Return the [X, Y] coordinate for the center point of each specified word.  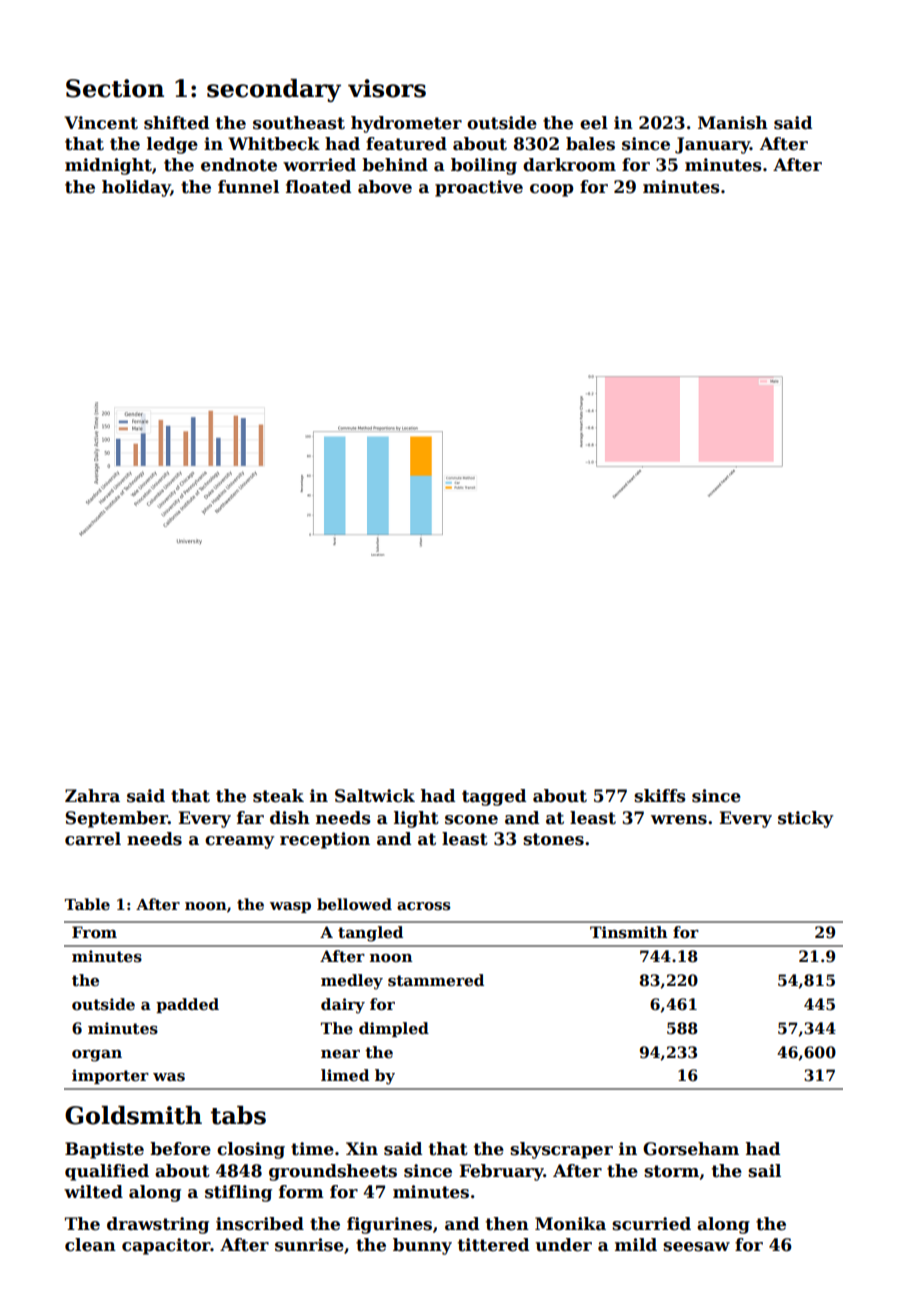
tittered [493, 1245]
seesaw [696, 1247]
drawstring [158, 1225]
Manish [733, 123]
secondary [274, 90]
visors [387, 88]
